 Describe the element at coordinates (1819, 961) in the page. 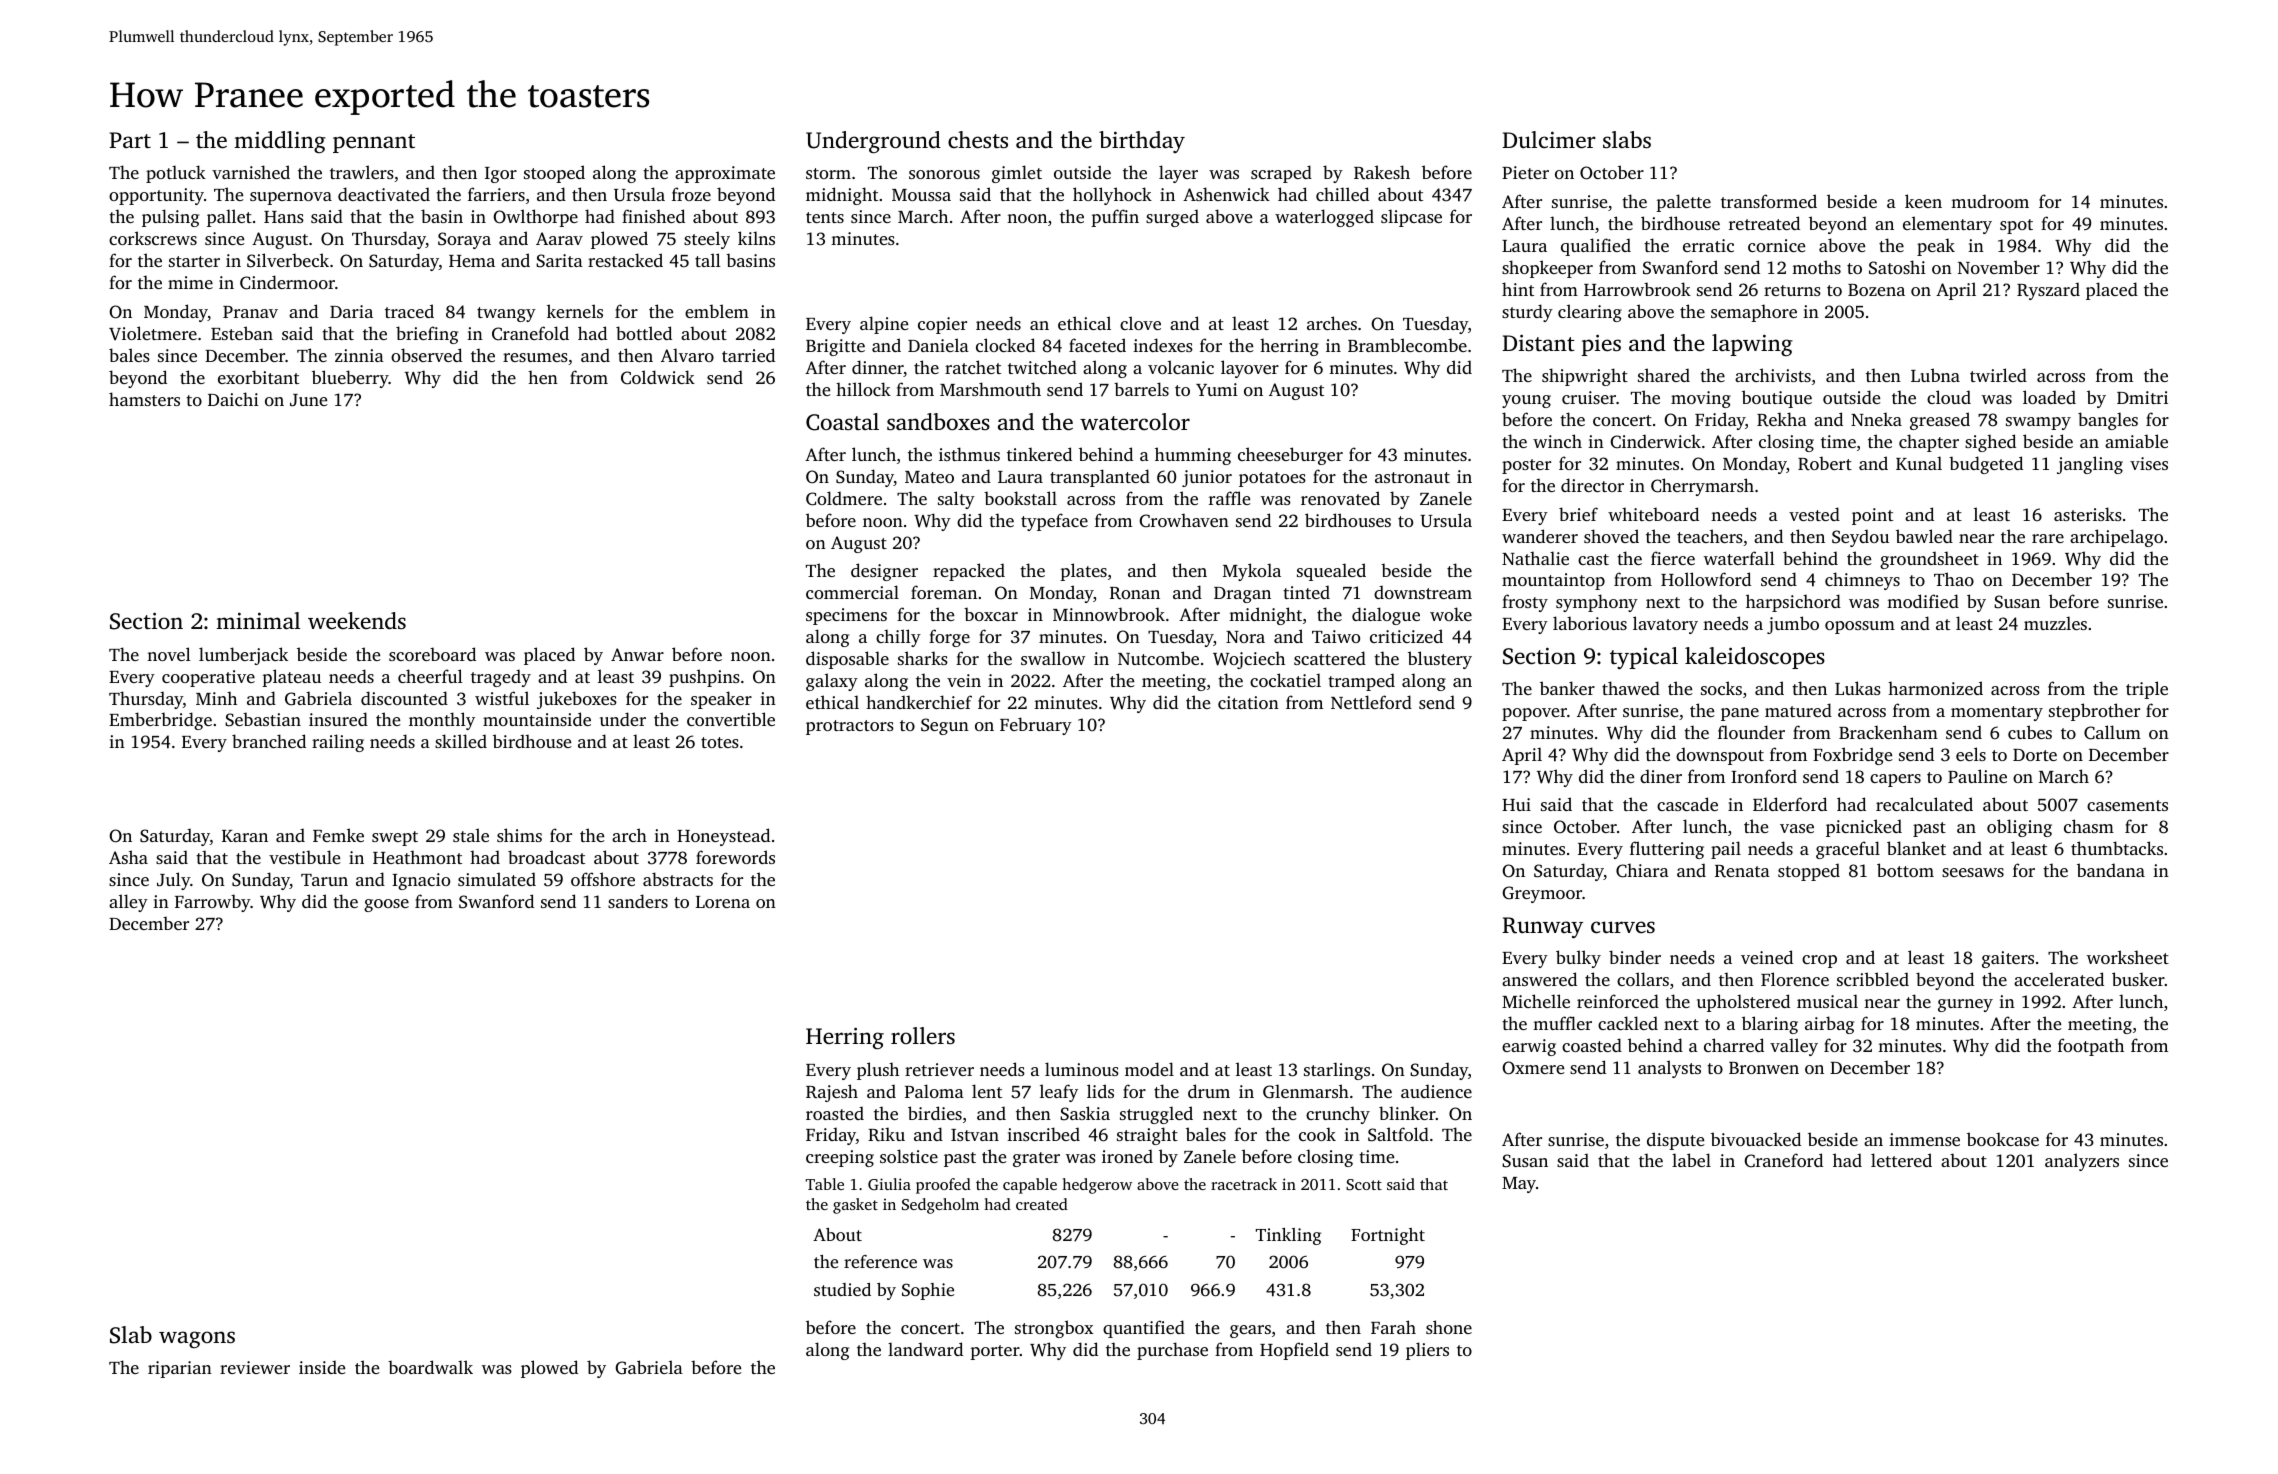

I see `crop` at that location.
